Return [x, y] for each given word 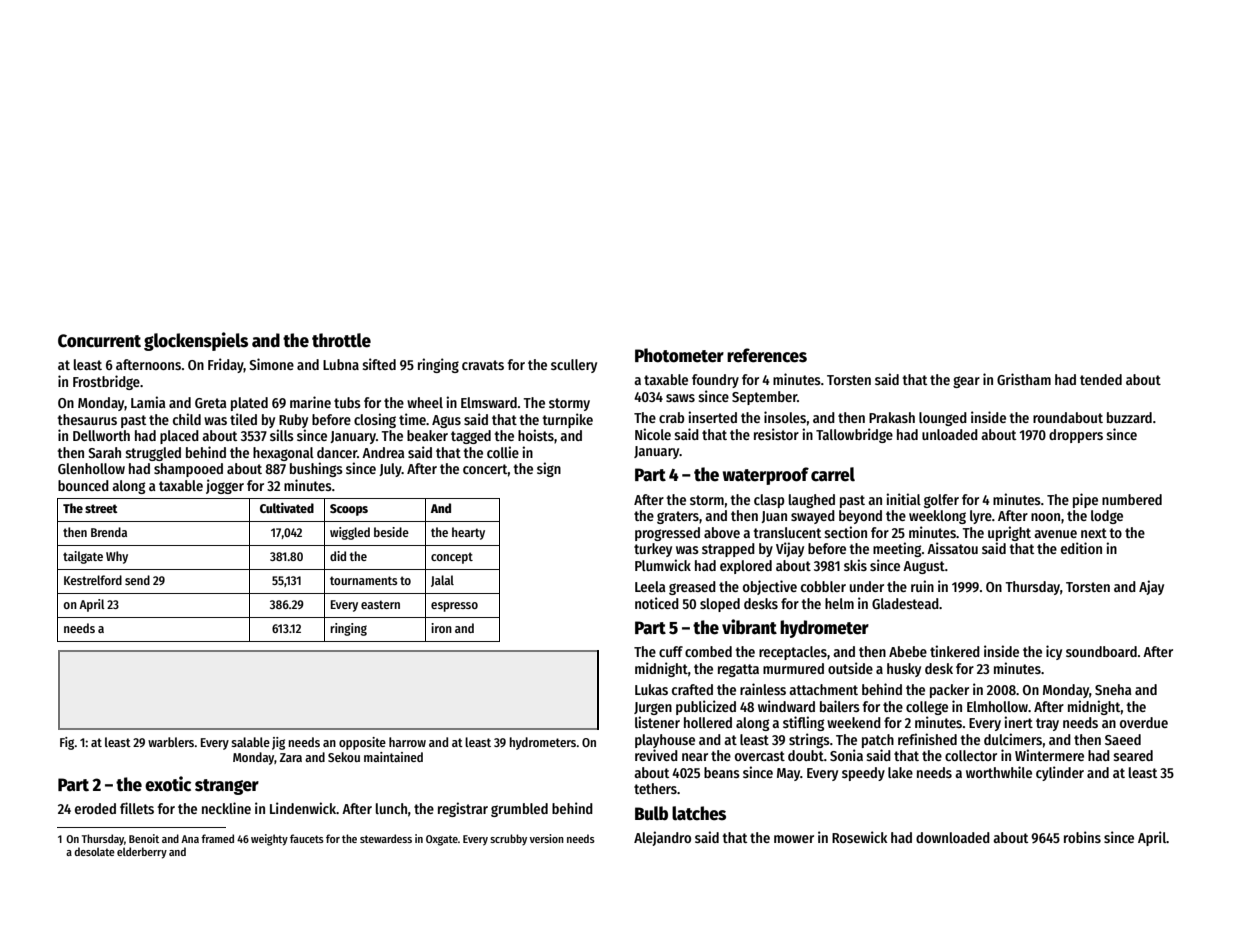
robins [1082, 837]
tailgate [83, 557]
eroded [95, 808]
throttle [341, 340]
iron [441, 628]
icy [1054, 652]
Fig [67, 743]
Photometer [679, 355]
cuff [671, 651]
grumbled [519, 810]
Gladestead [905, 603]
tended [1101, 379]
